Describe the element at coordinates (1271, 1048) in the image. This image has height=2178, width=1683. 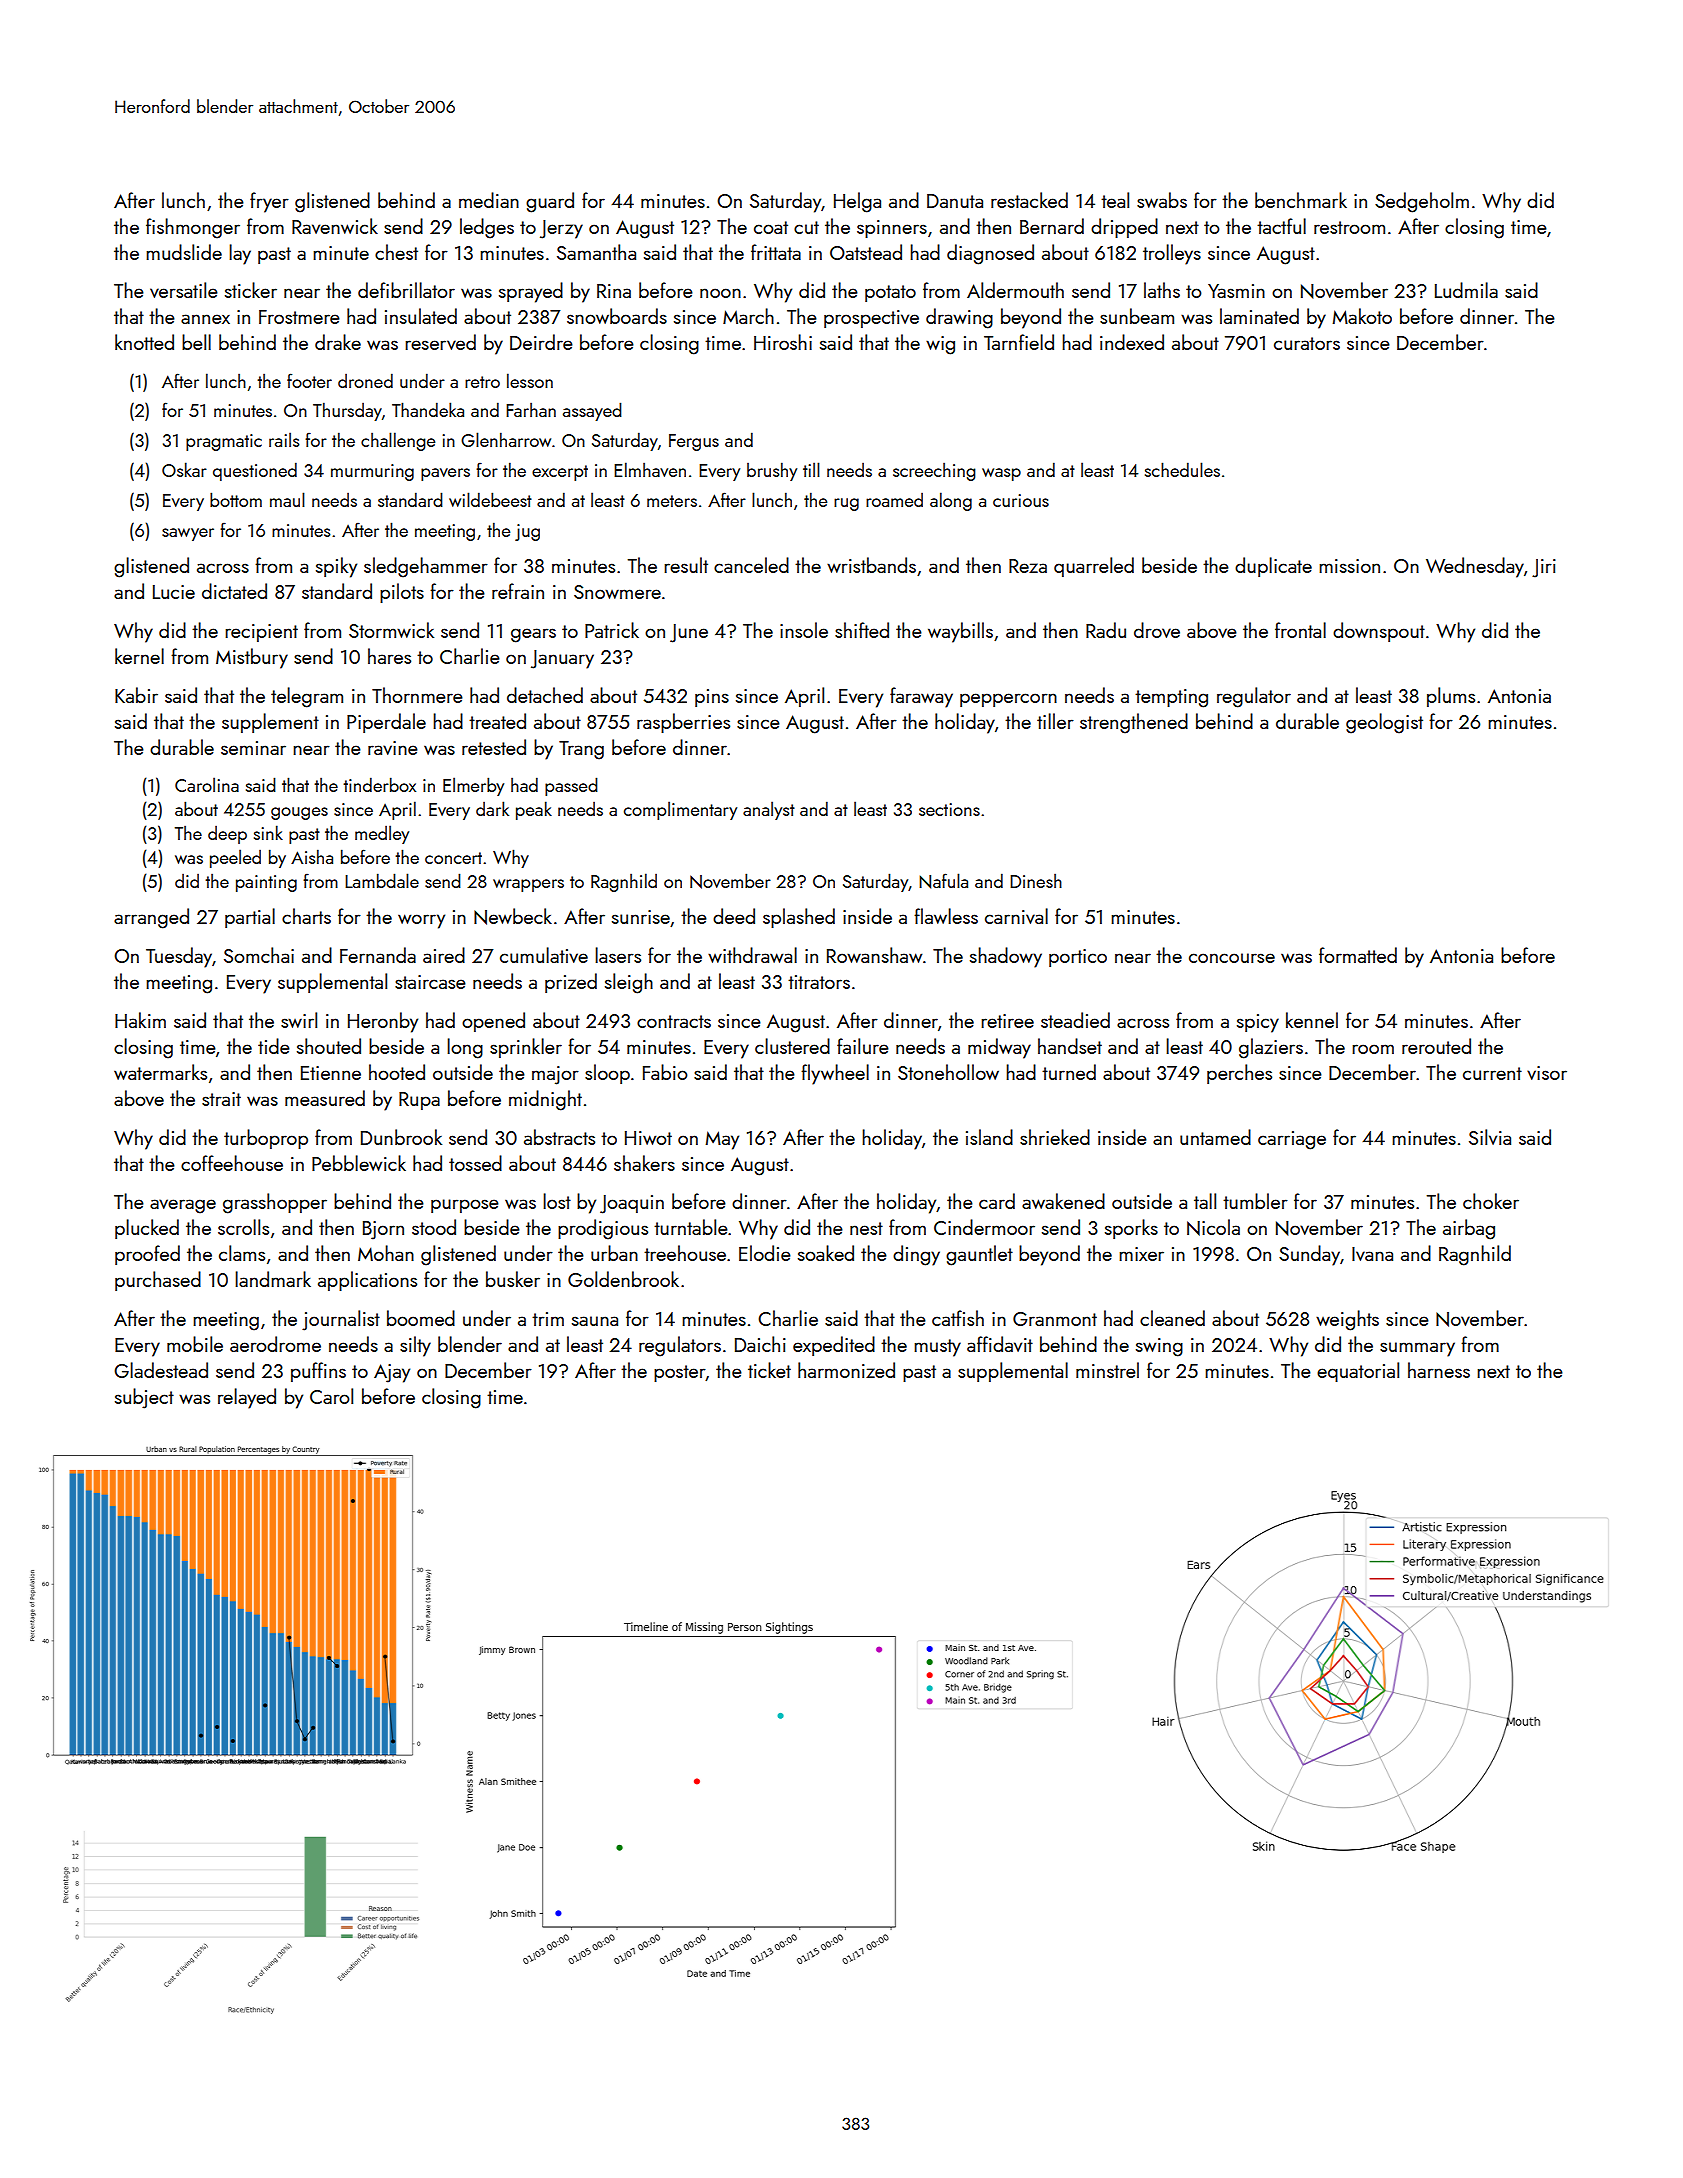
I see `glaziers` at that location.
